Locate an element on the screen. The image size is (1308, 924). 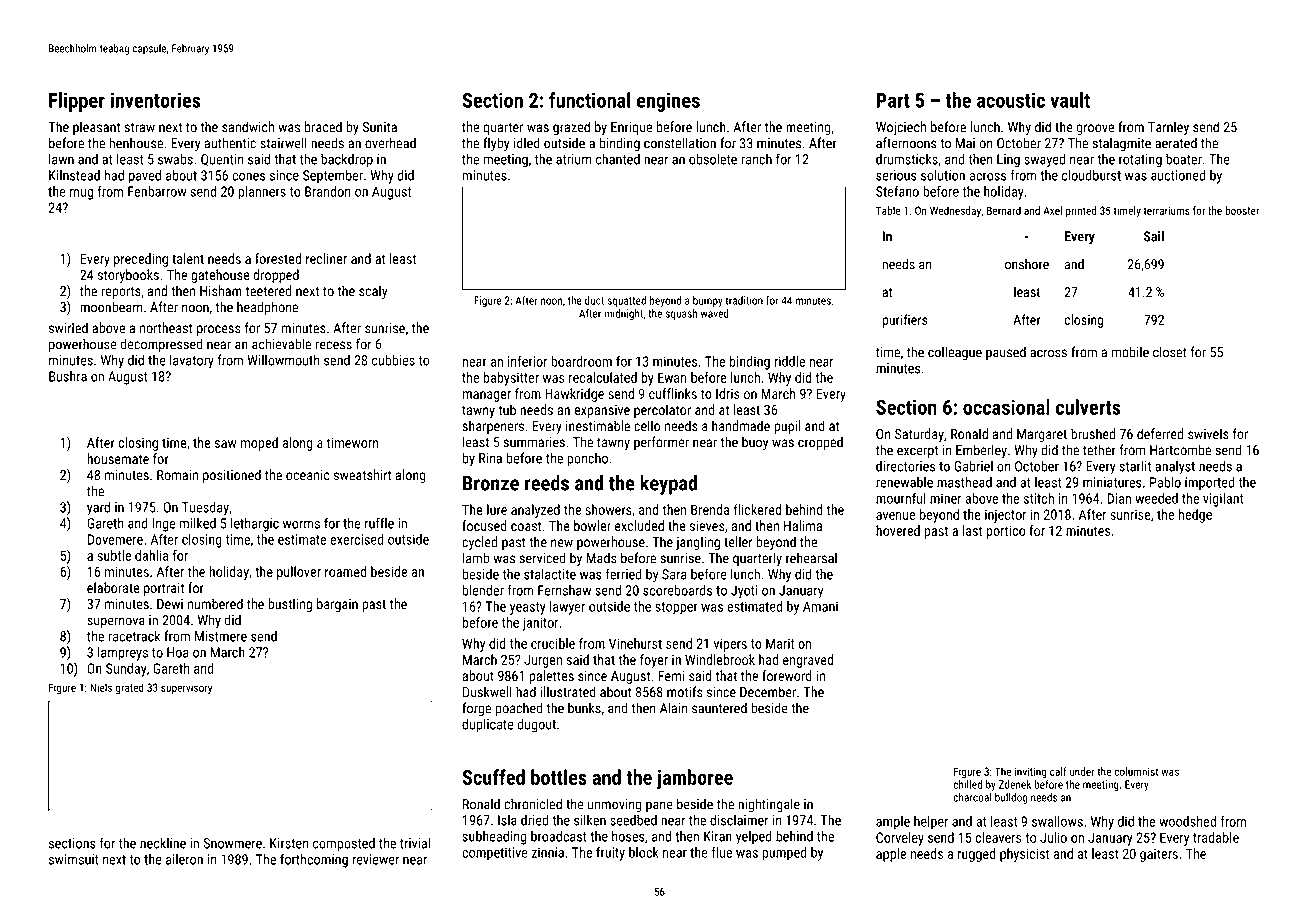
engines is located at coordinates (668, 102).
